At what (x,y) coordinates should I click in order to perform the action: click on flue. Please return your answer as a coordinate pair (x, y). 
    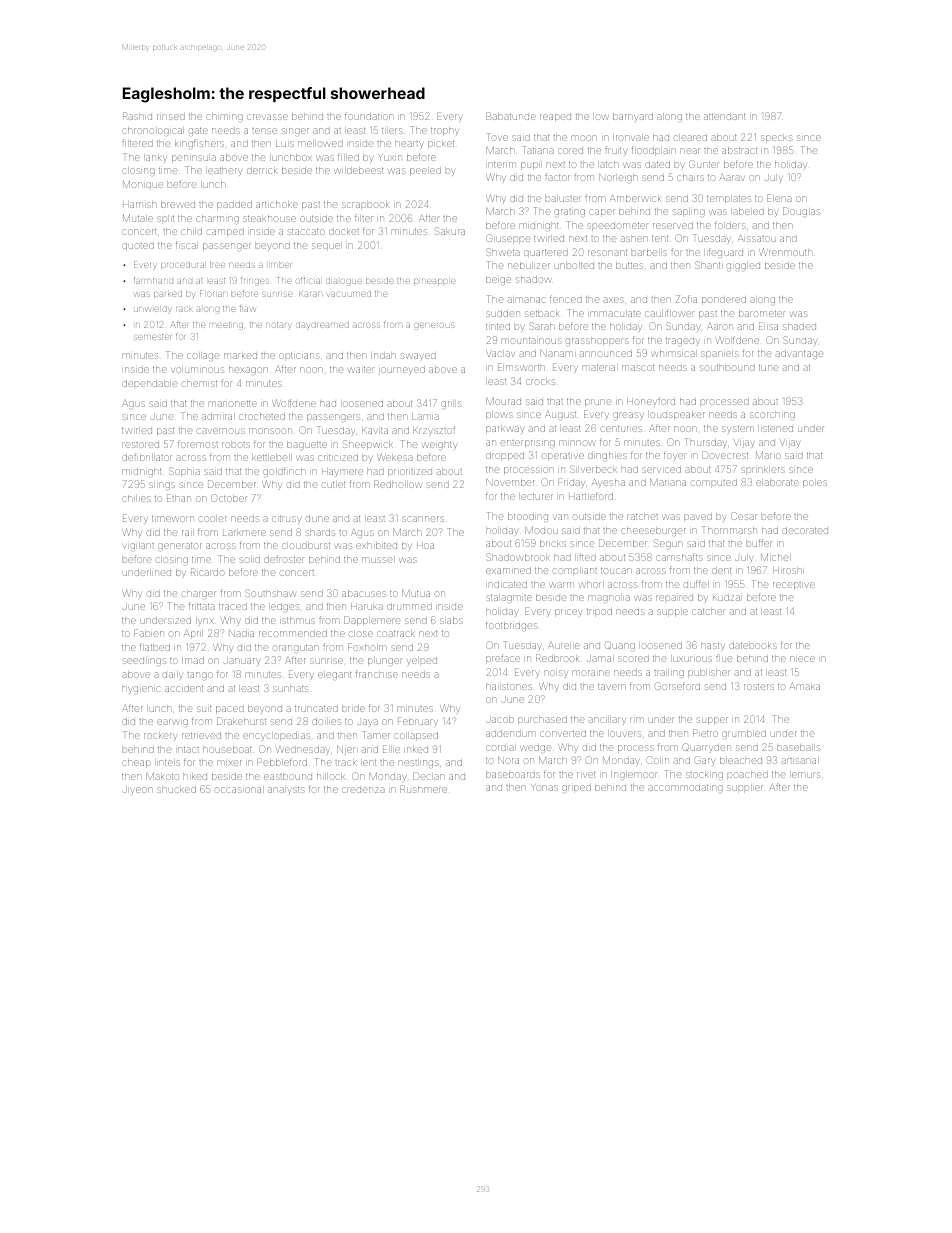
    Looking at the image, I should click on (724, 658).
